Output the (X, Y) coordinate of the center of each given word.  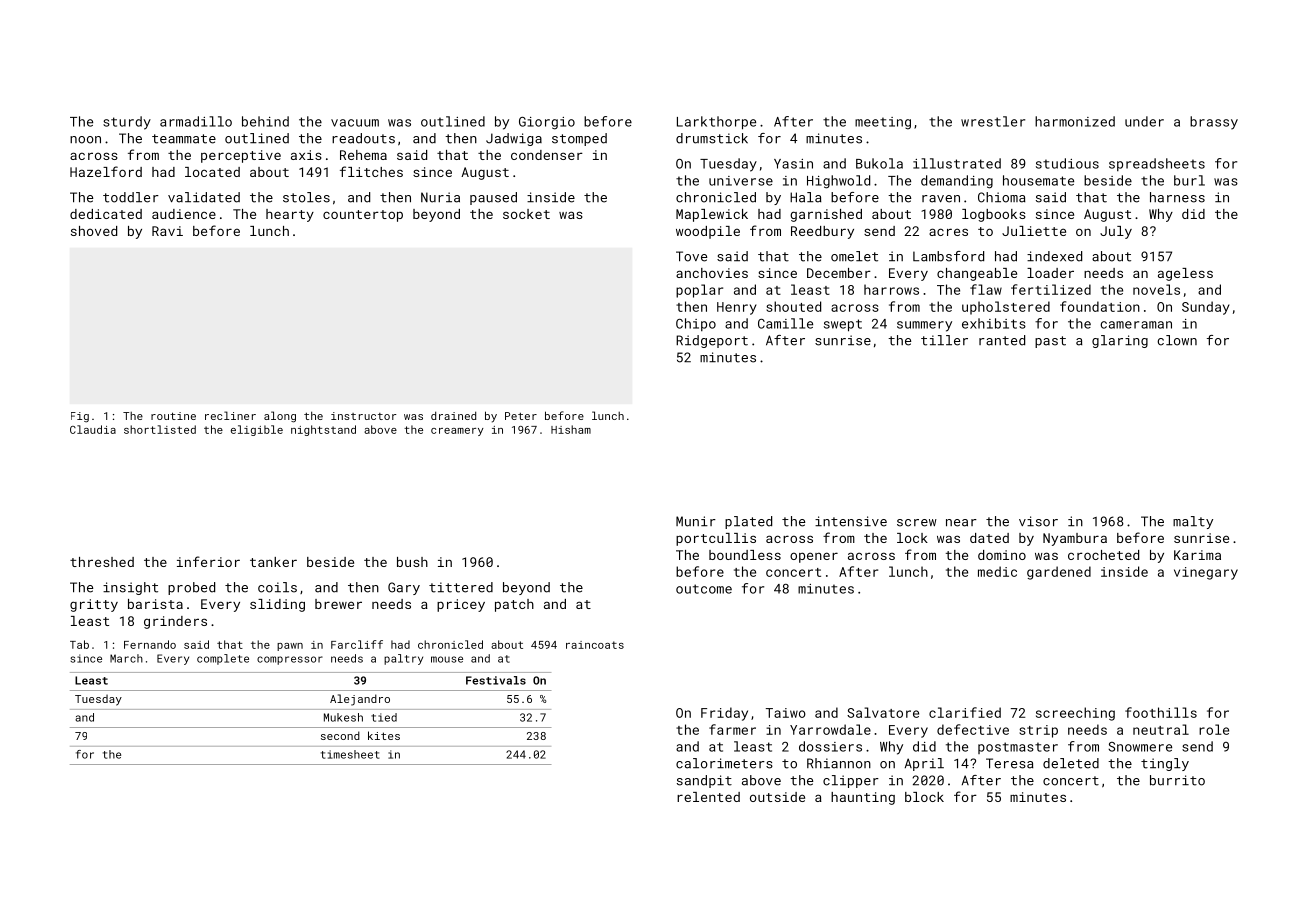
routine (173, 416)
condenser (547, 155)
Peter (521, 416)
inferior (208, 561)
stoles (306, 197)
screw (917, 523)
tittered (461, 587)
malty (1193, 522)
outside (777, 797)
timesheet (350, 754)
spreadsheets (1157, 164)
